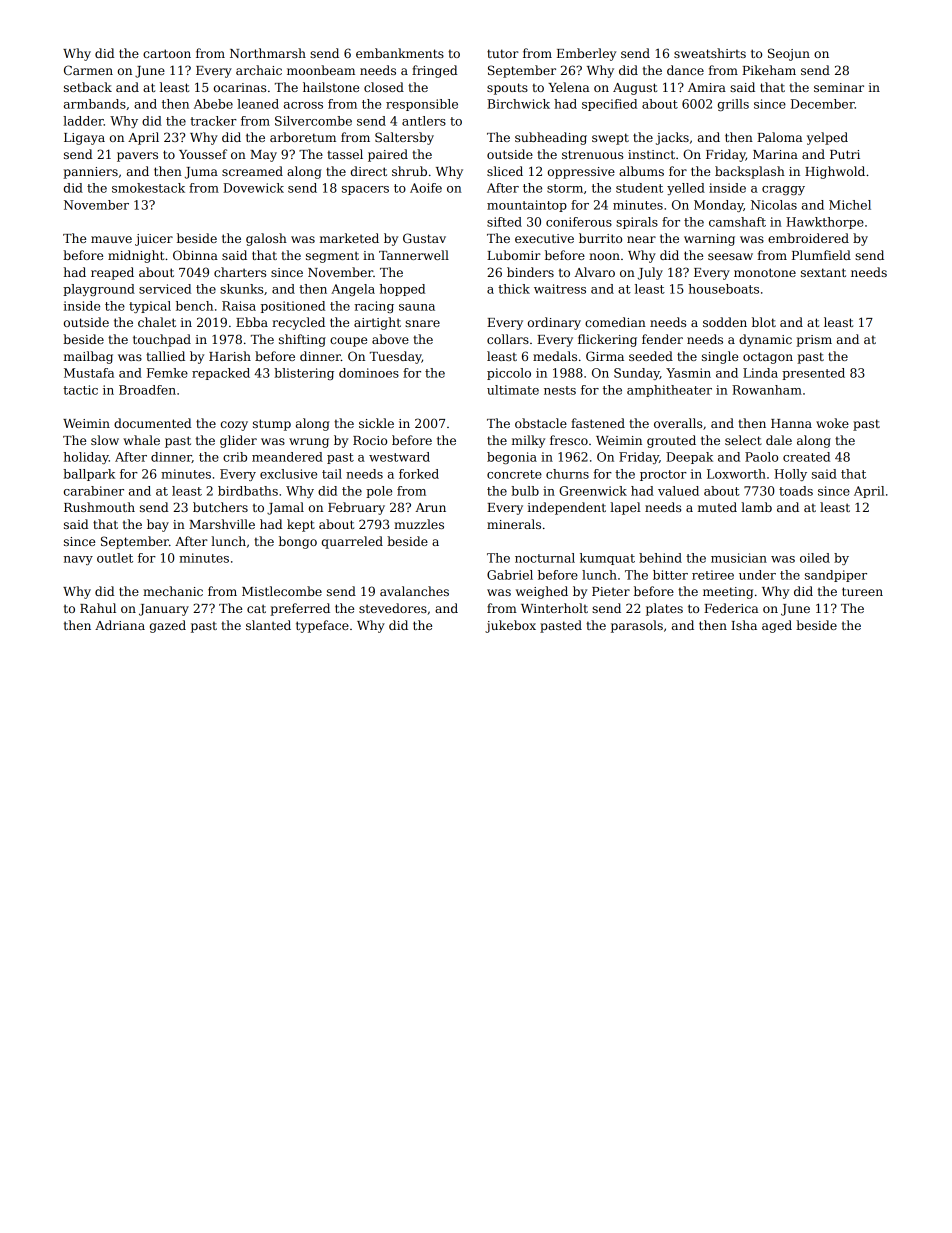 This image has height=1233, width=952. What do you see at coordinates (710, 53) in the image?
I see `sweatshirts` at bounding box center [710, 53].
